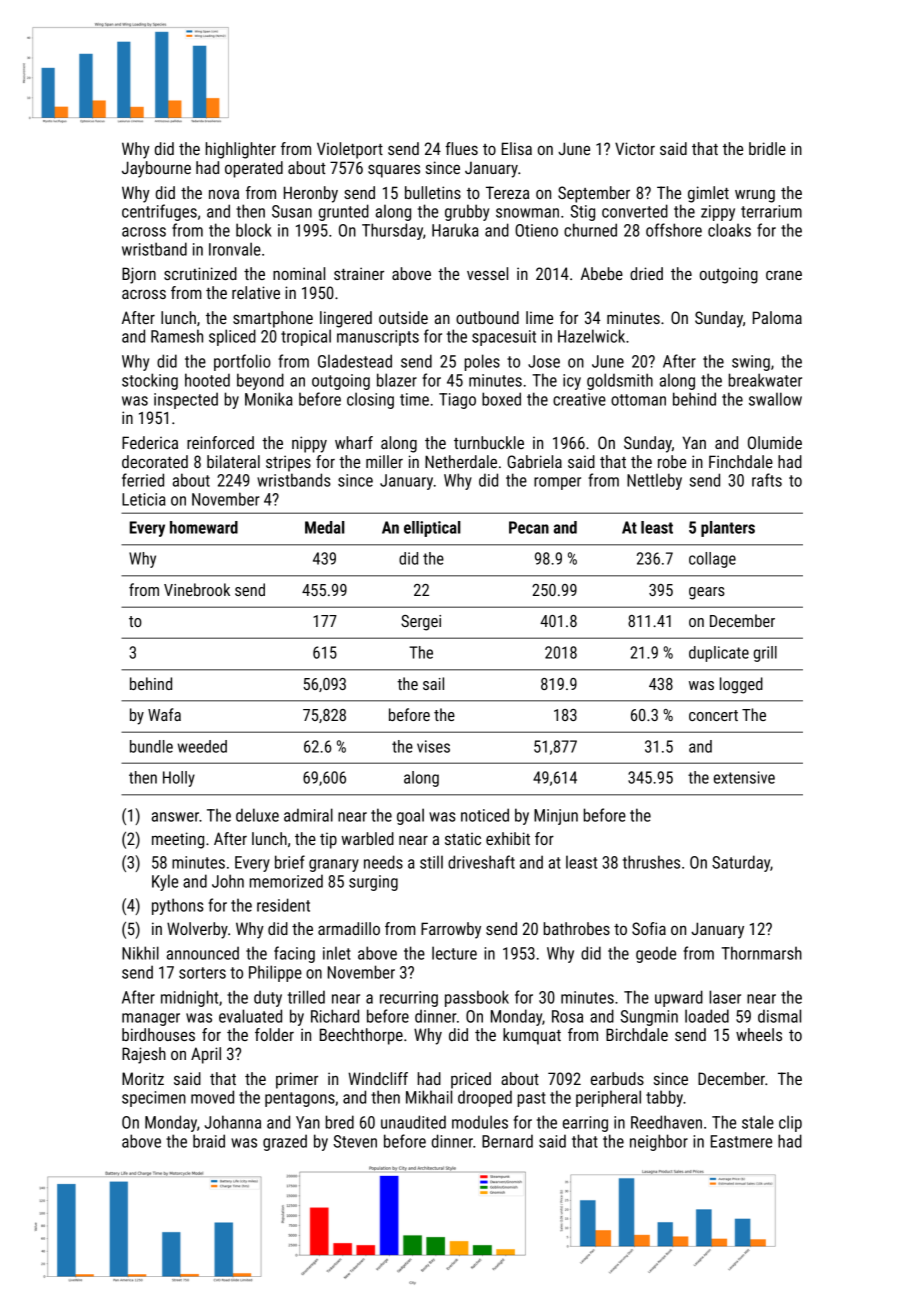 The height and width of the document is (1311, 924). I want to click on Bernard, so click(507, 1141).
